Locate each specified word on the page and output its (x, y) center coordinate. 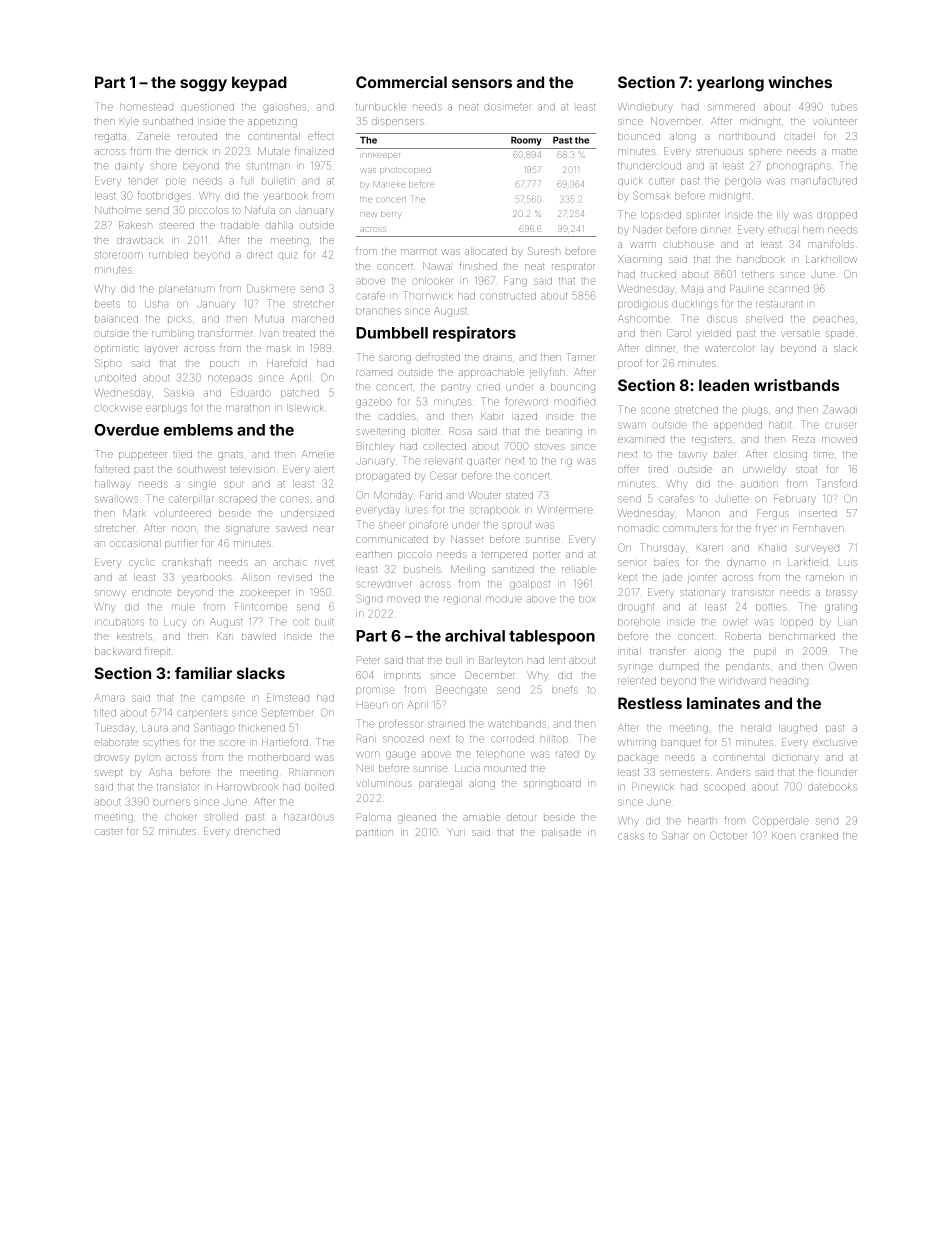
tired (658, 469)
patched (300, 393)
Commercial (401, 82)
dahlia (279, 225)
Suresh (544, 251)
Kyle (129, 122)
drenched (257, 831)
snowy (110, 593)
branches (378, 311)
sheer (391, 525)
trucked (658, 274)
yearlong (730, 84)
